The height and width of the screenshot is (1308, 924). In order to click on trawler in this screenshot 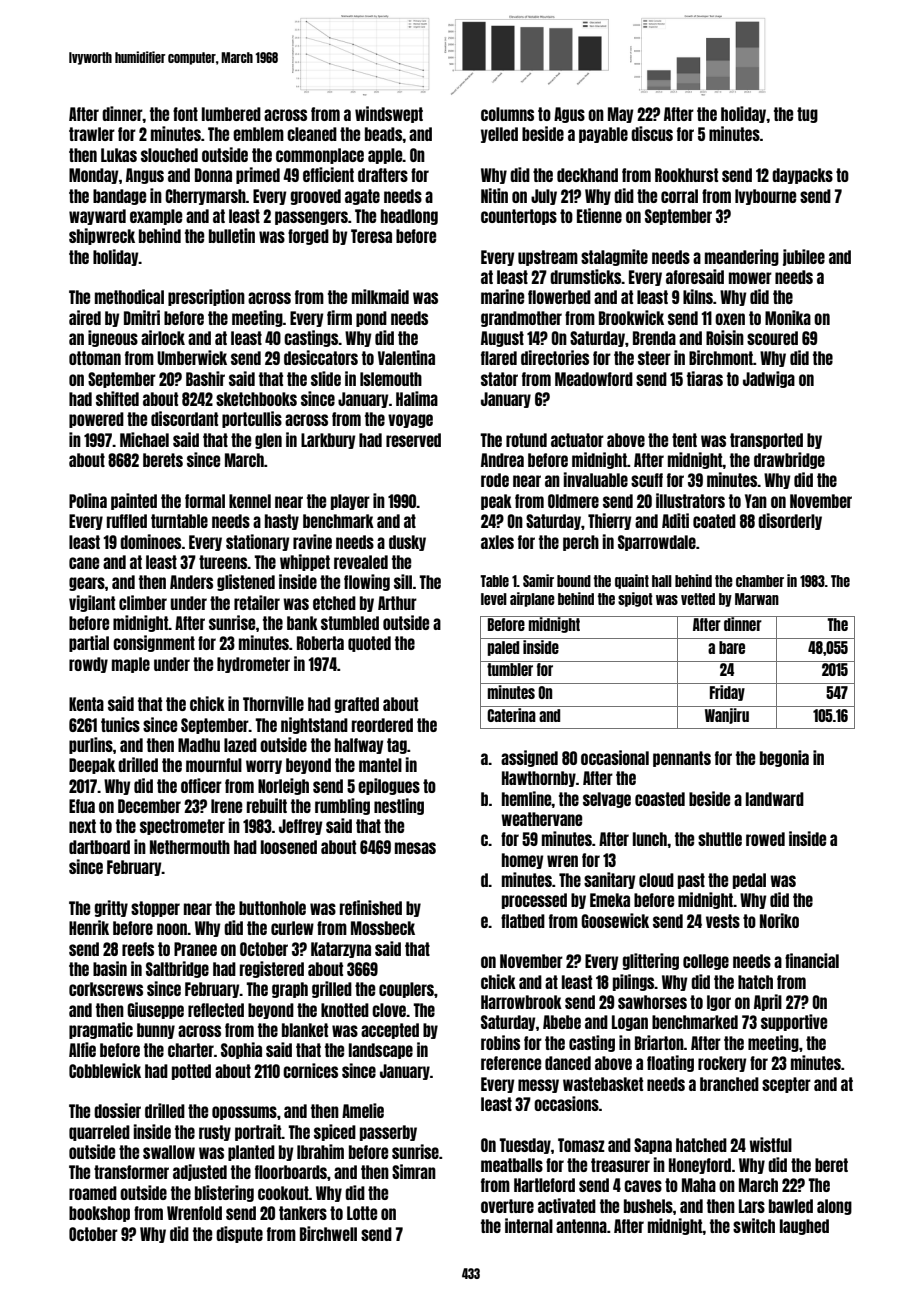, I will do `click(92, 134)`.
